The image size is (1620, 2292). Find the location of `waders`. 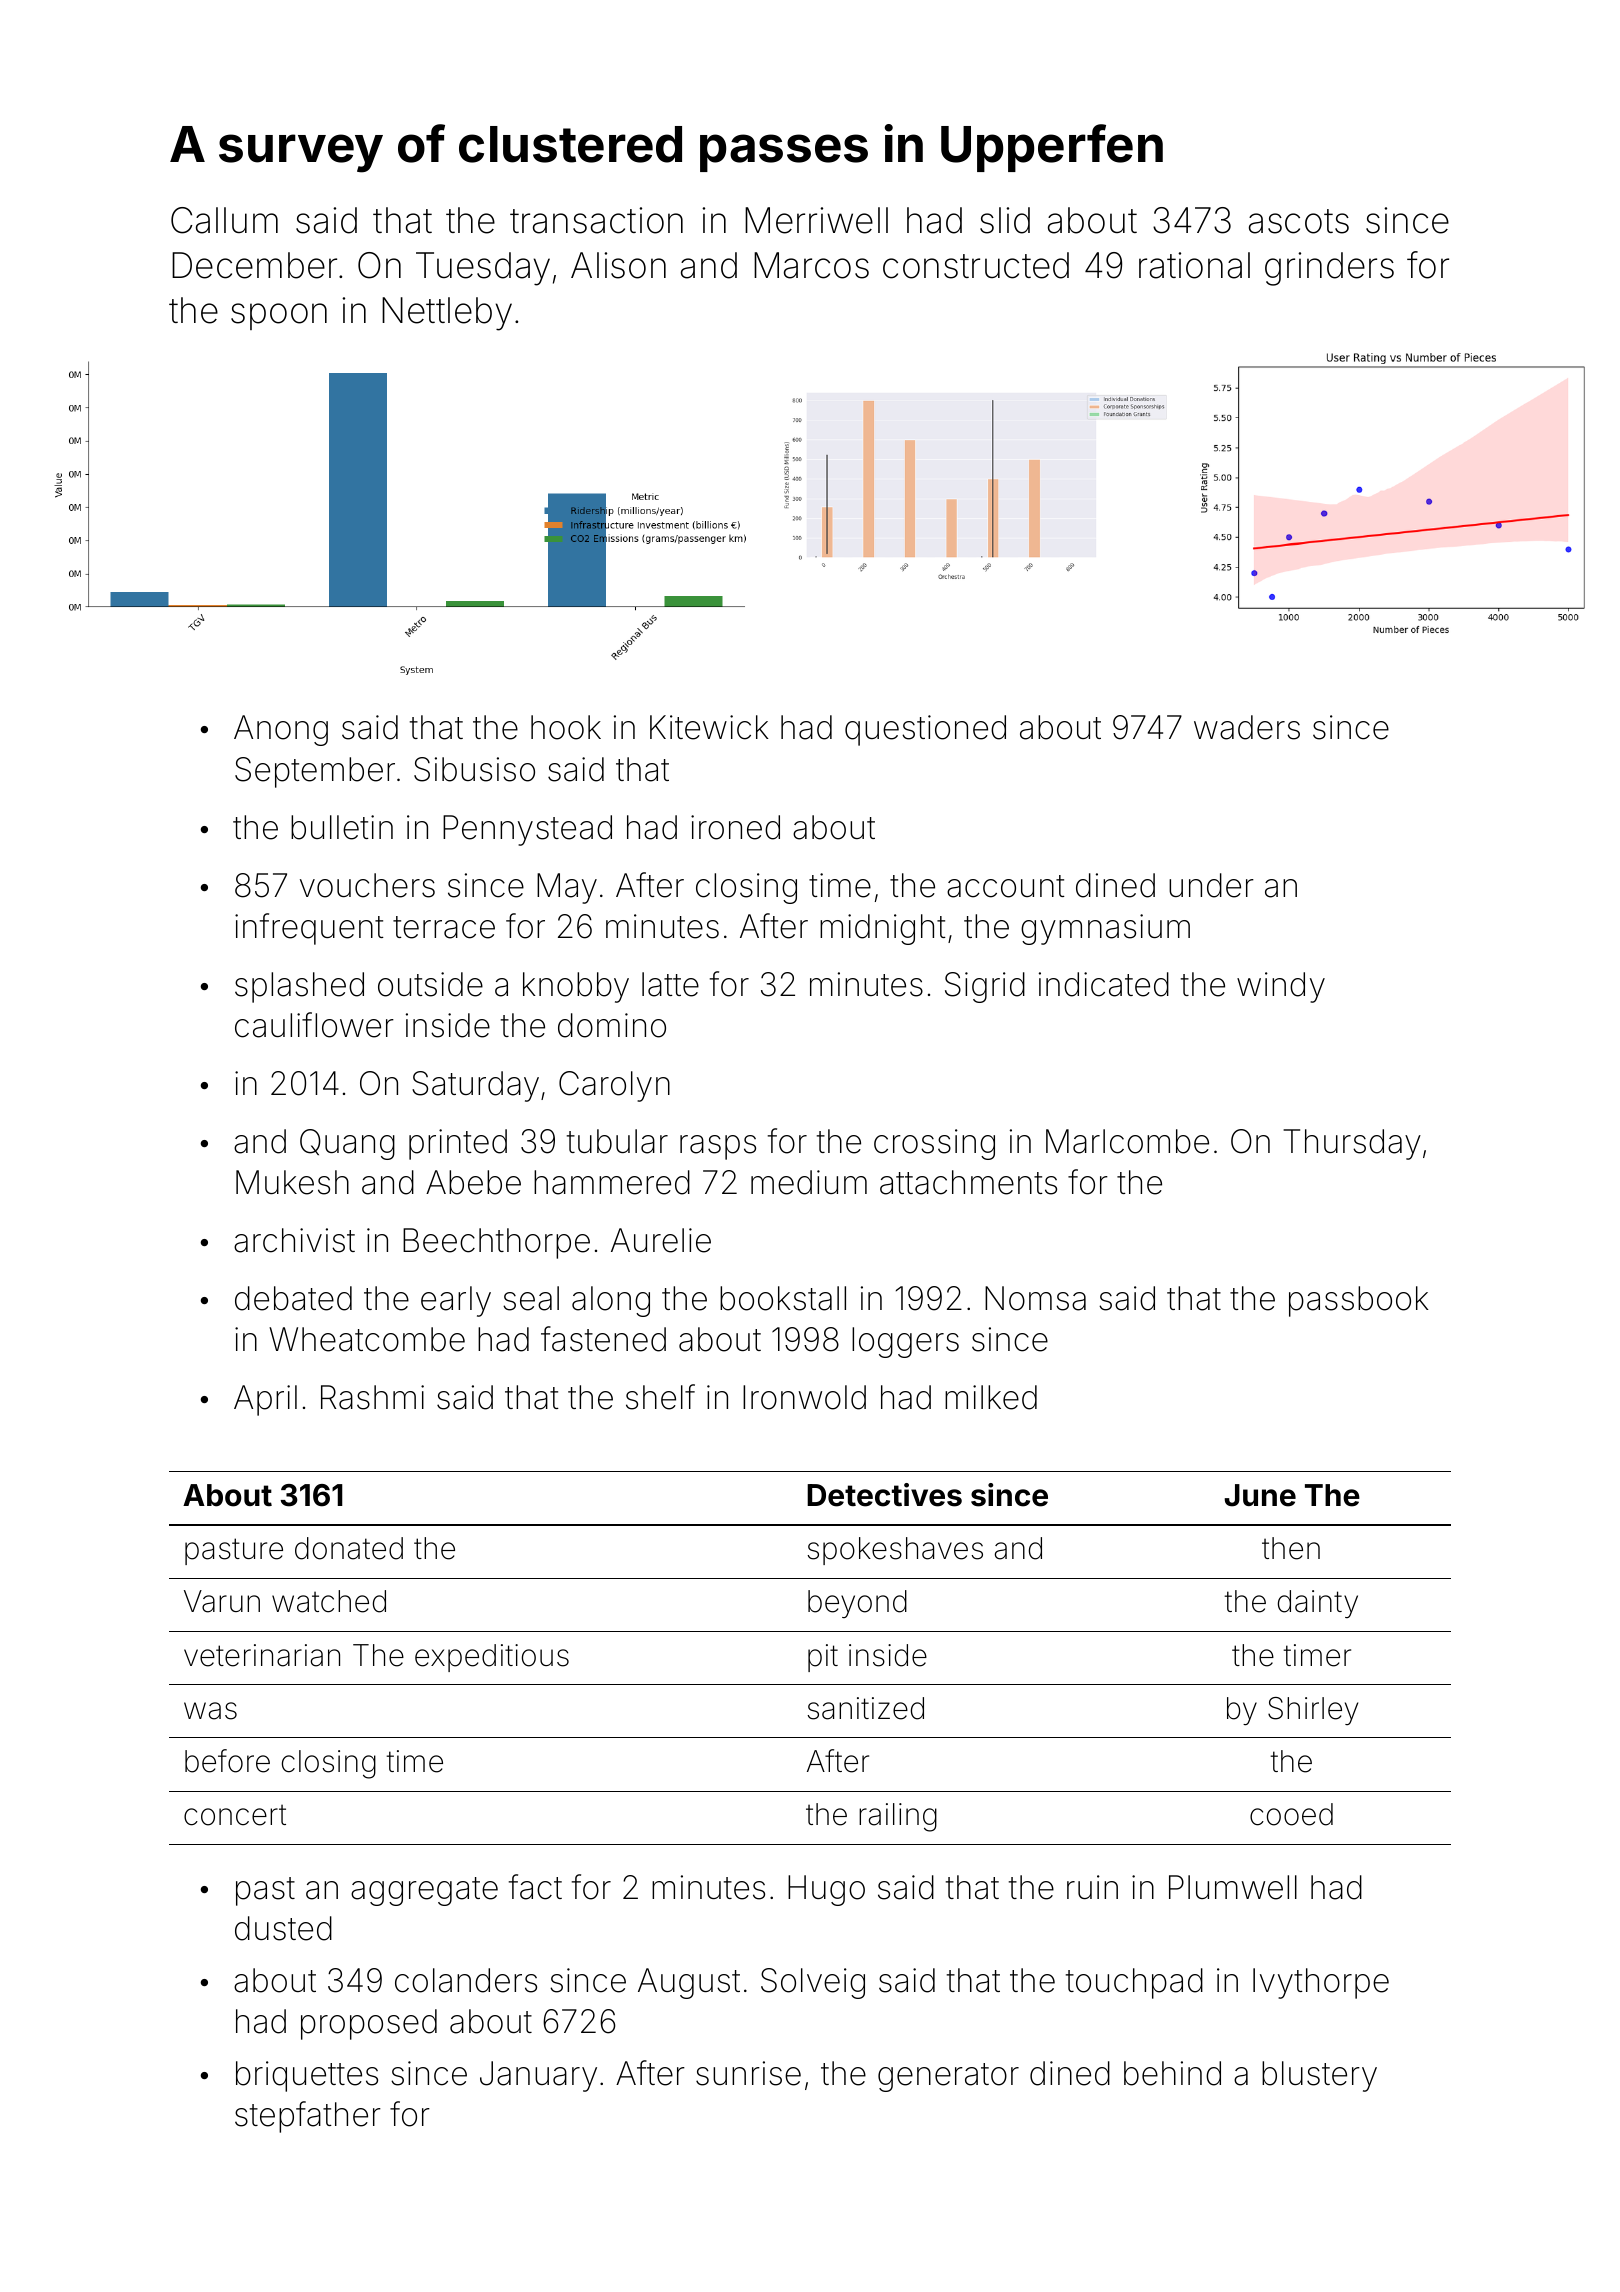

waders is located at coordinates (1247, 727).
